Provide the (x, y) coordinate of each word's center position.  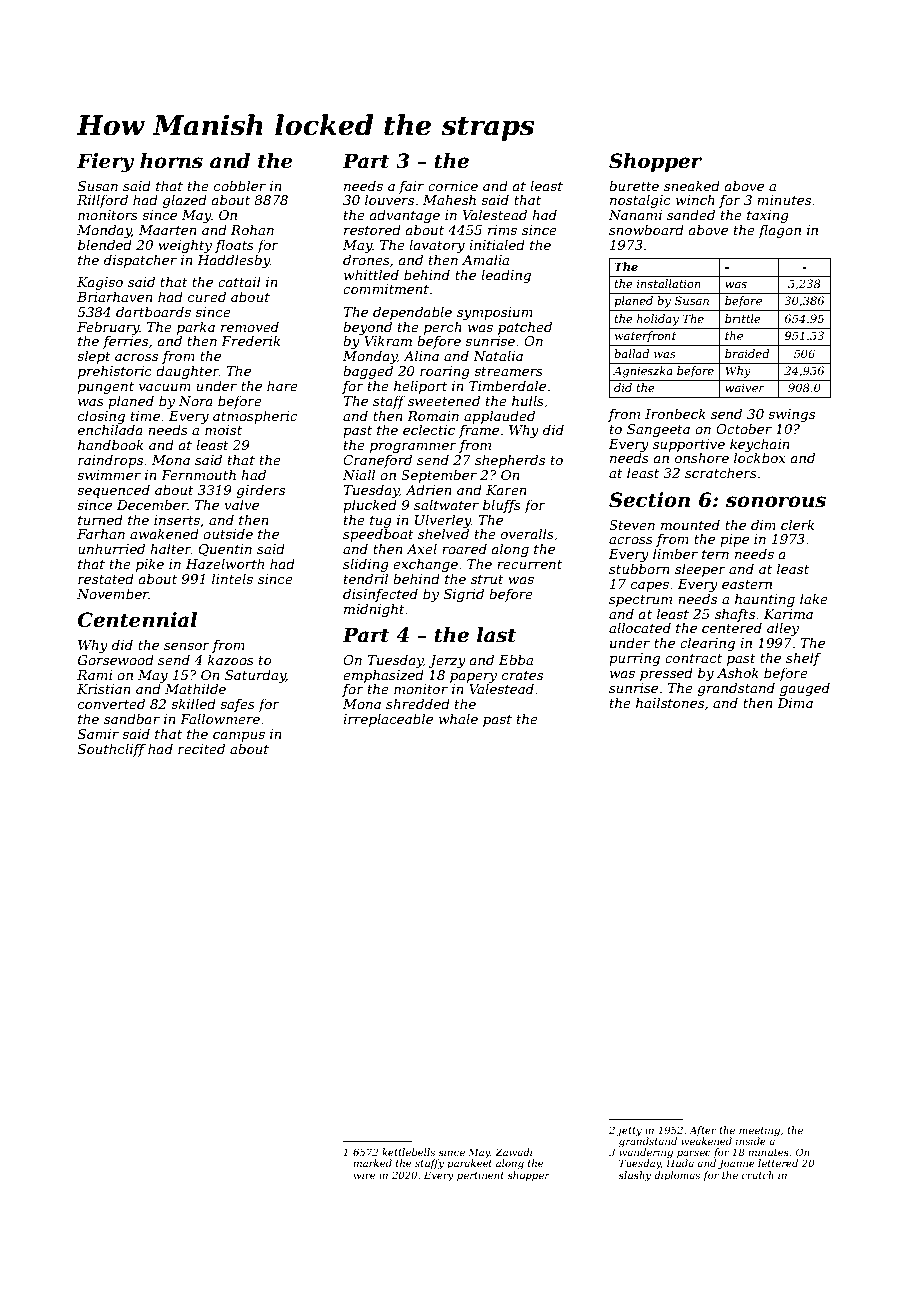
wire (364, 1175)
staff (389, 402)
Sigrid (464, 595)
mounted (690, 524)
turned (100, 519)
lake (814, 598)
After (703, 1131)
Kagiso (100, 283)
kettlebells (408, 1152)
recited (201, 748)
